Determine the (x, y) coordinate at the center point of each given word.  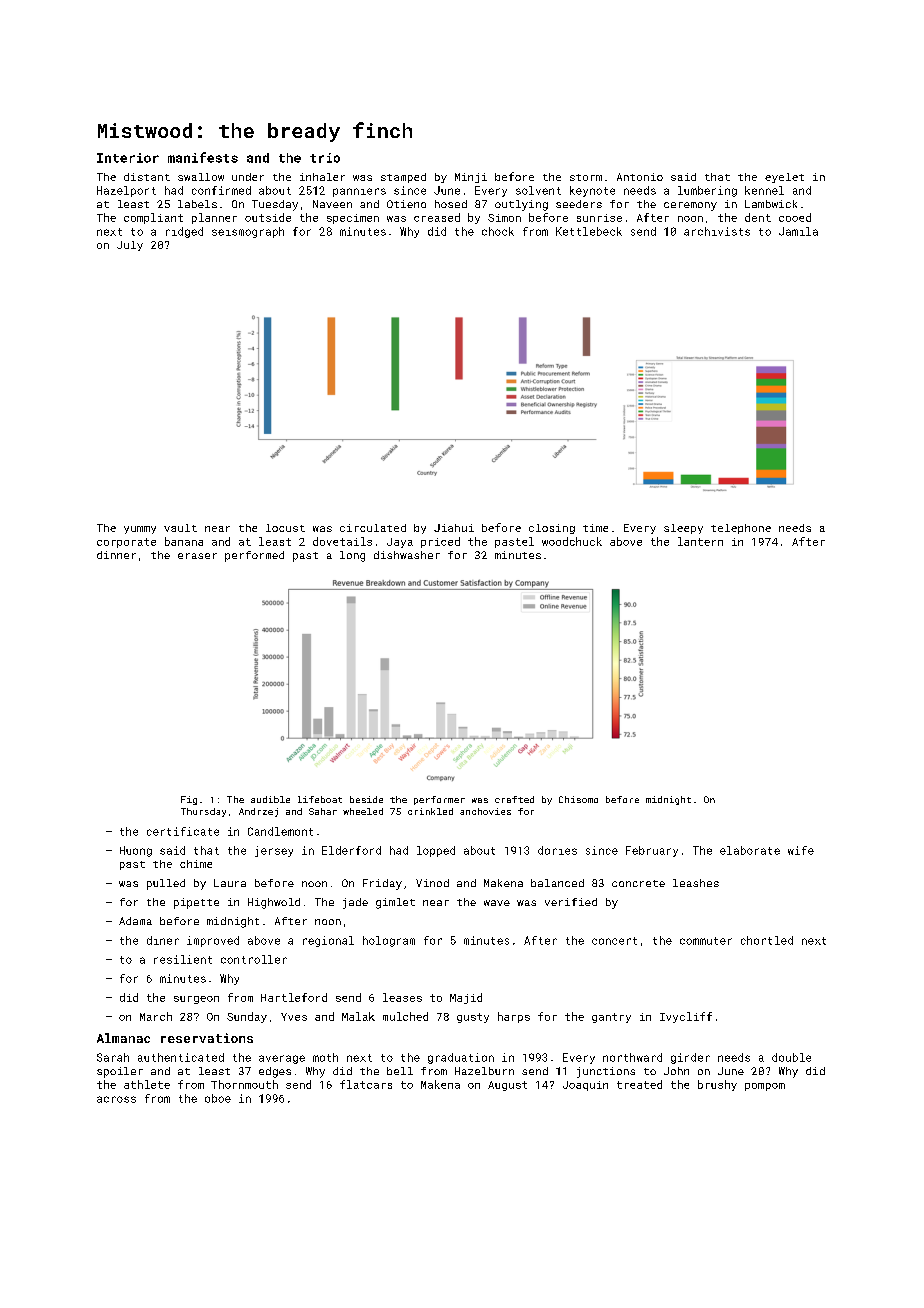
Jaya (400, 543)
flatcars (366, 1084)
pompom (765, 1087)
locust (285, 528)
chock (498, 231)
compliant (153, 218)
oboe (218, 1098)
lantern (700, 541)
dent (758, 217)
